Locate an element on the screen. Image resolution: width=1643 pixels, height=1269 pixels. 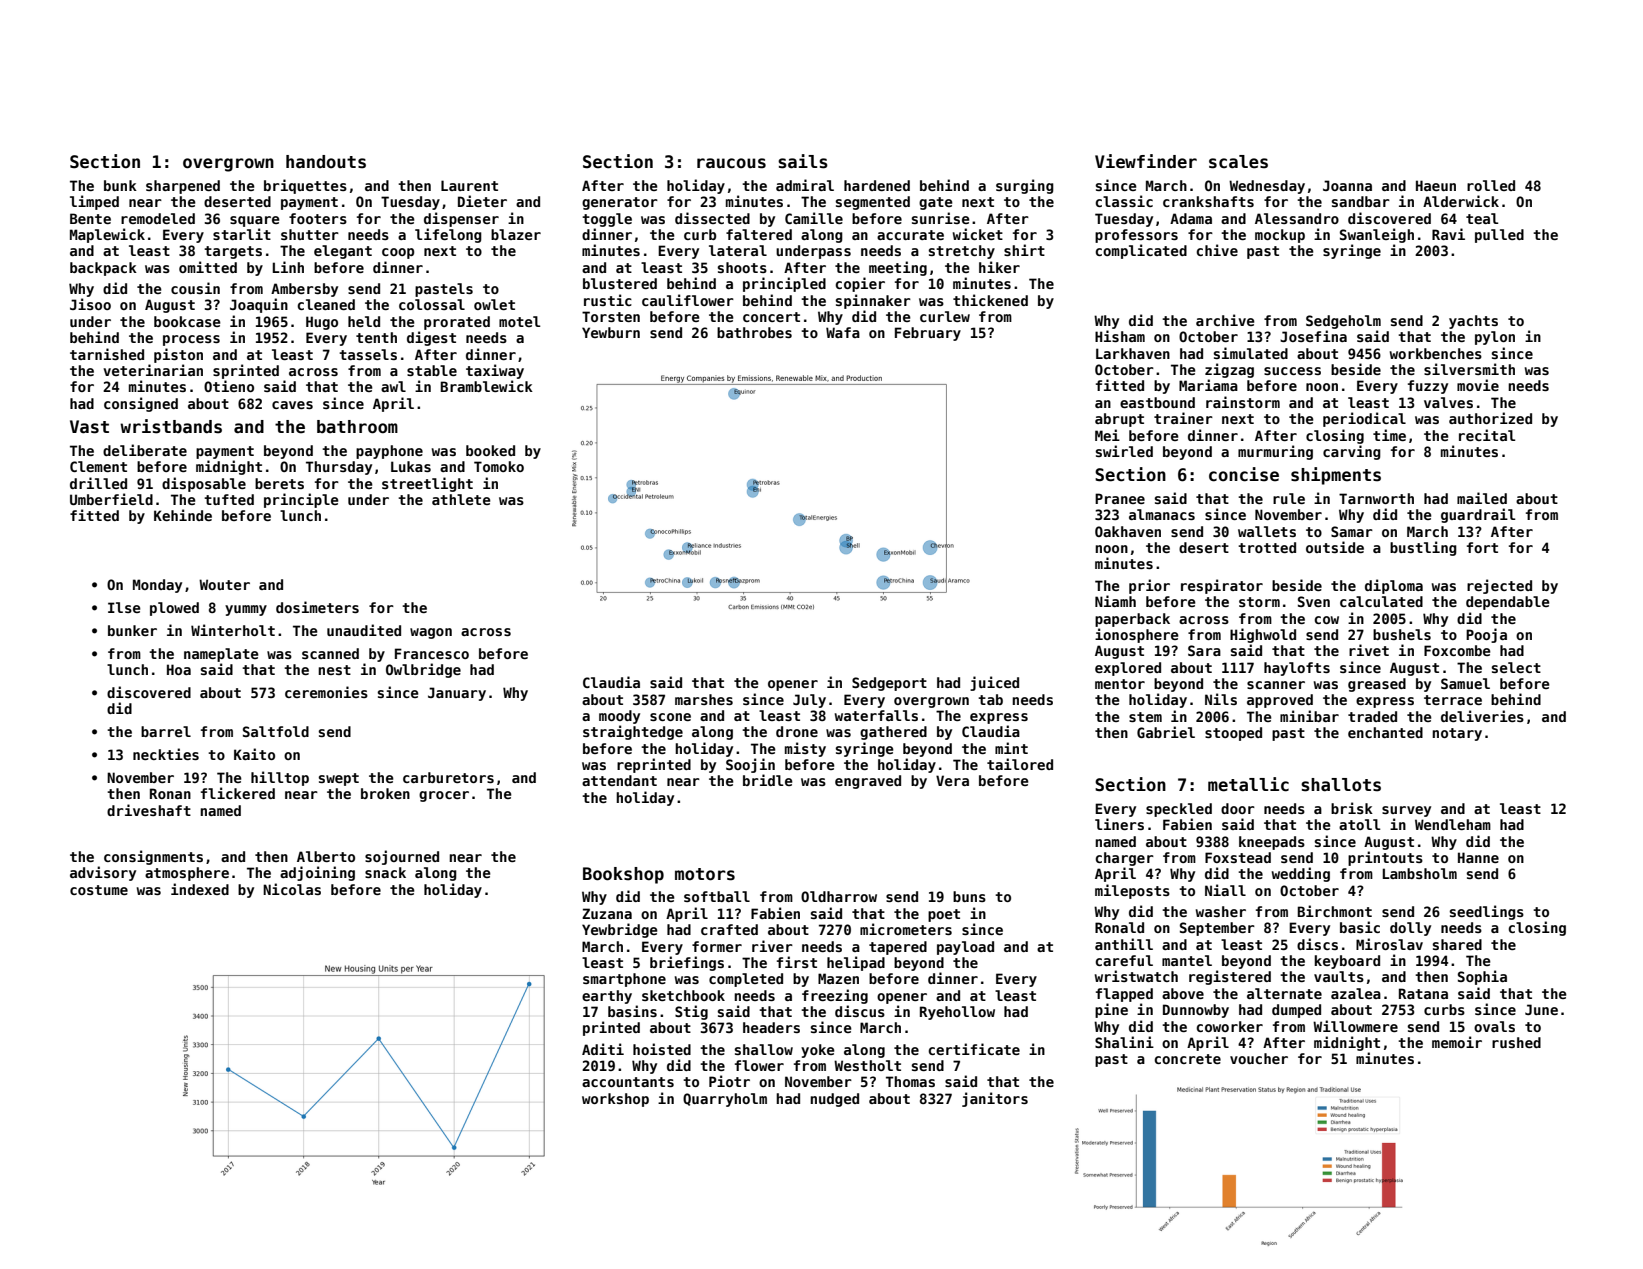
periodical is located at coordinates (1364, 419).
